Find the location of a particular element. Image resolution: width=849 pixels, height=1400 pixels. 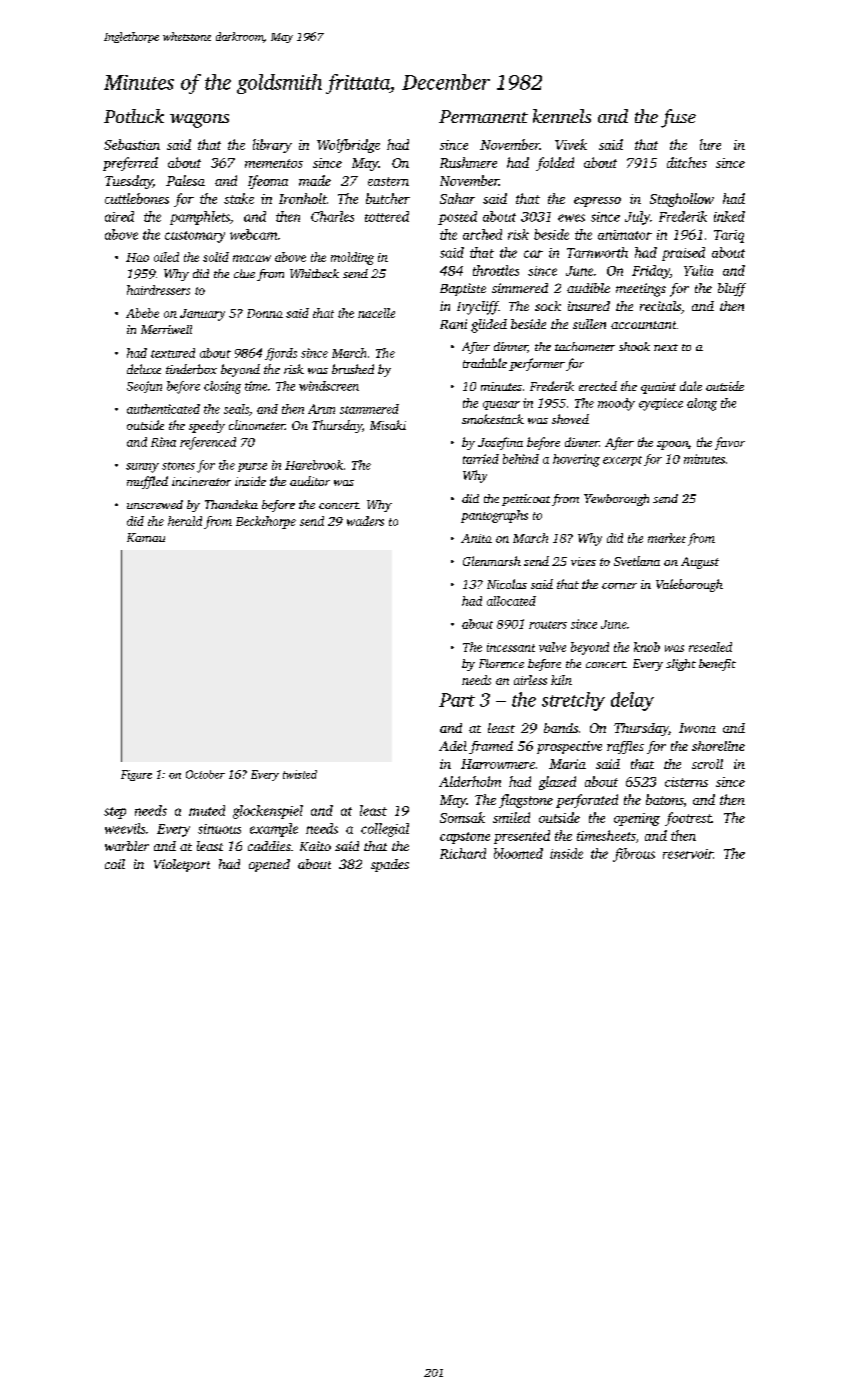

Kamau is located at coordinates (146, 537).
